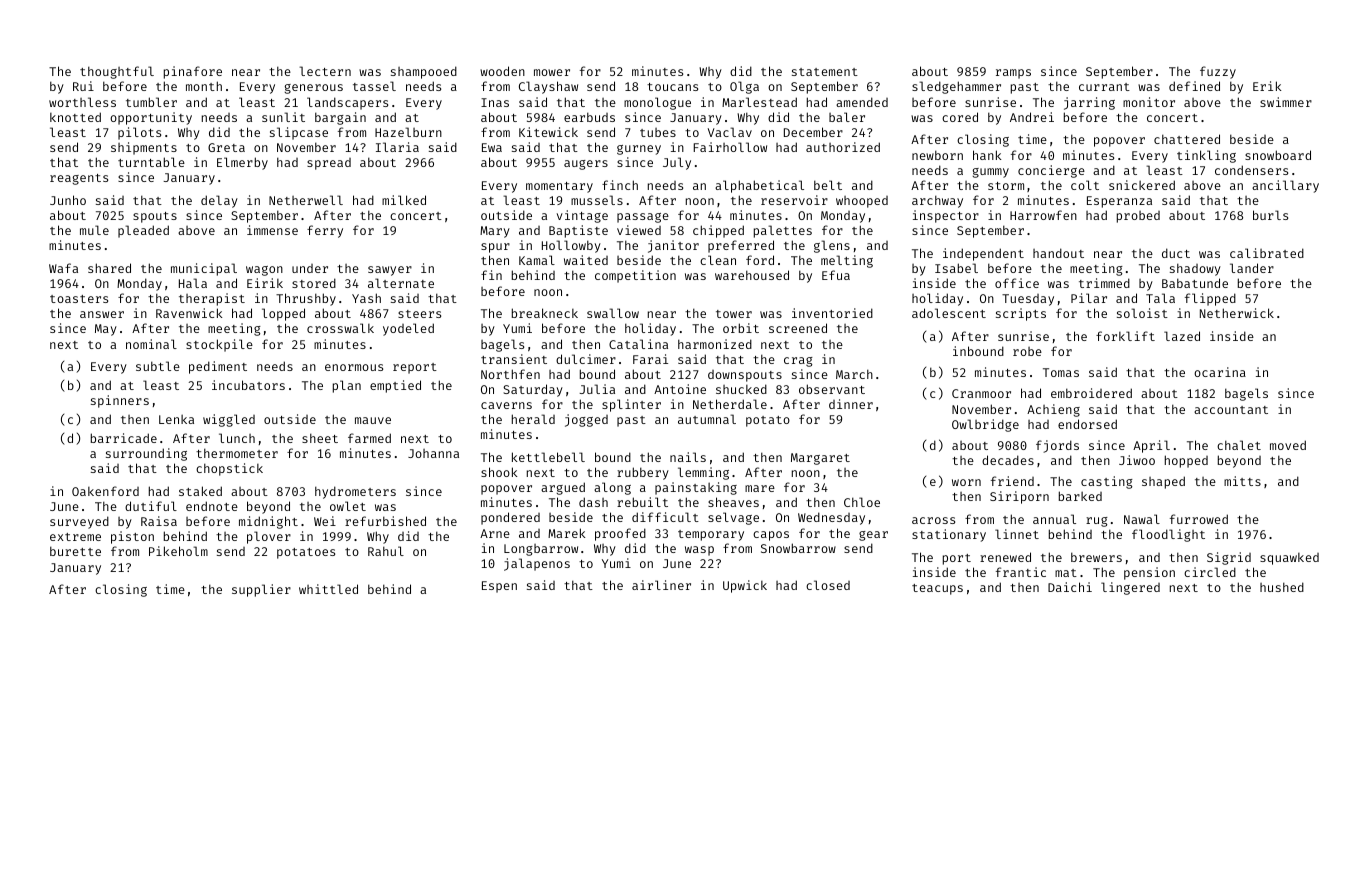 This screenshot has width=1372, height=887. What do you see at coordinates (828, 585) in the screenshot?
I see `closed` at bounding box center [828, 585].
